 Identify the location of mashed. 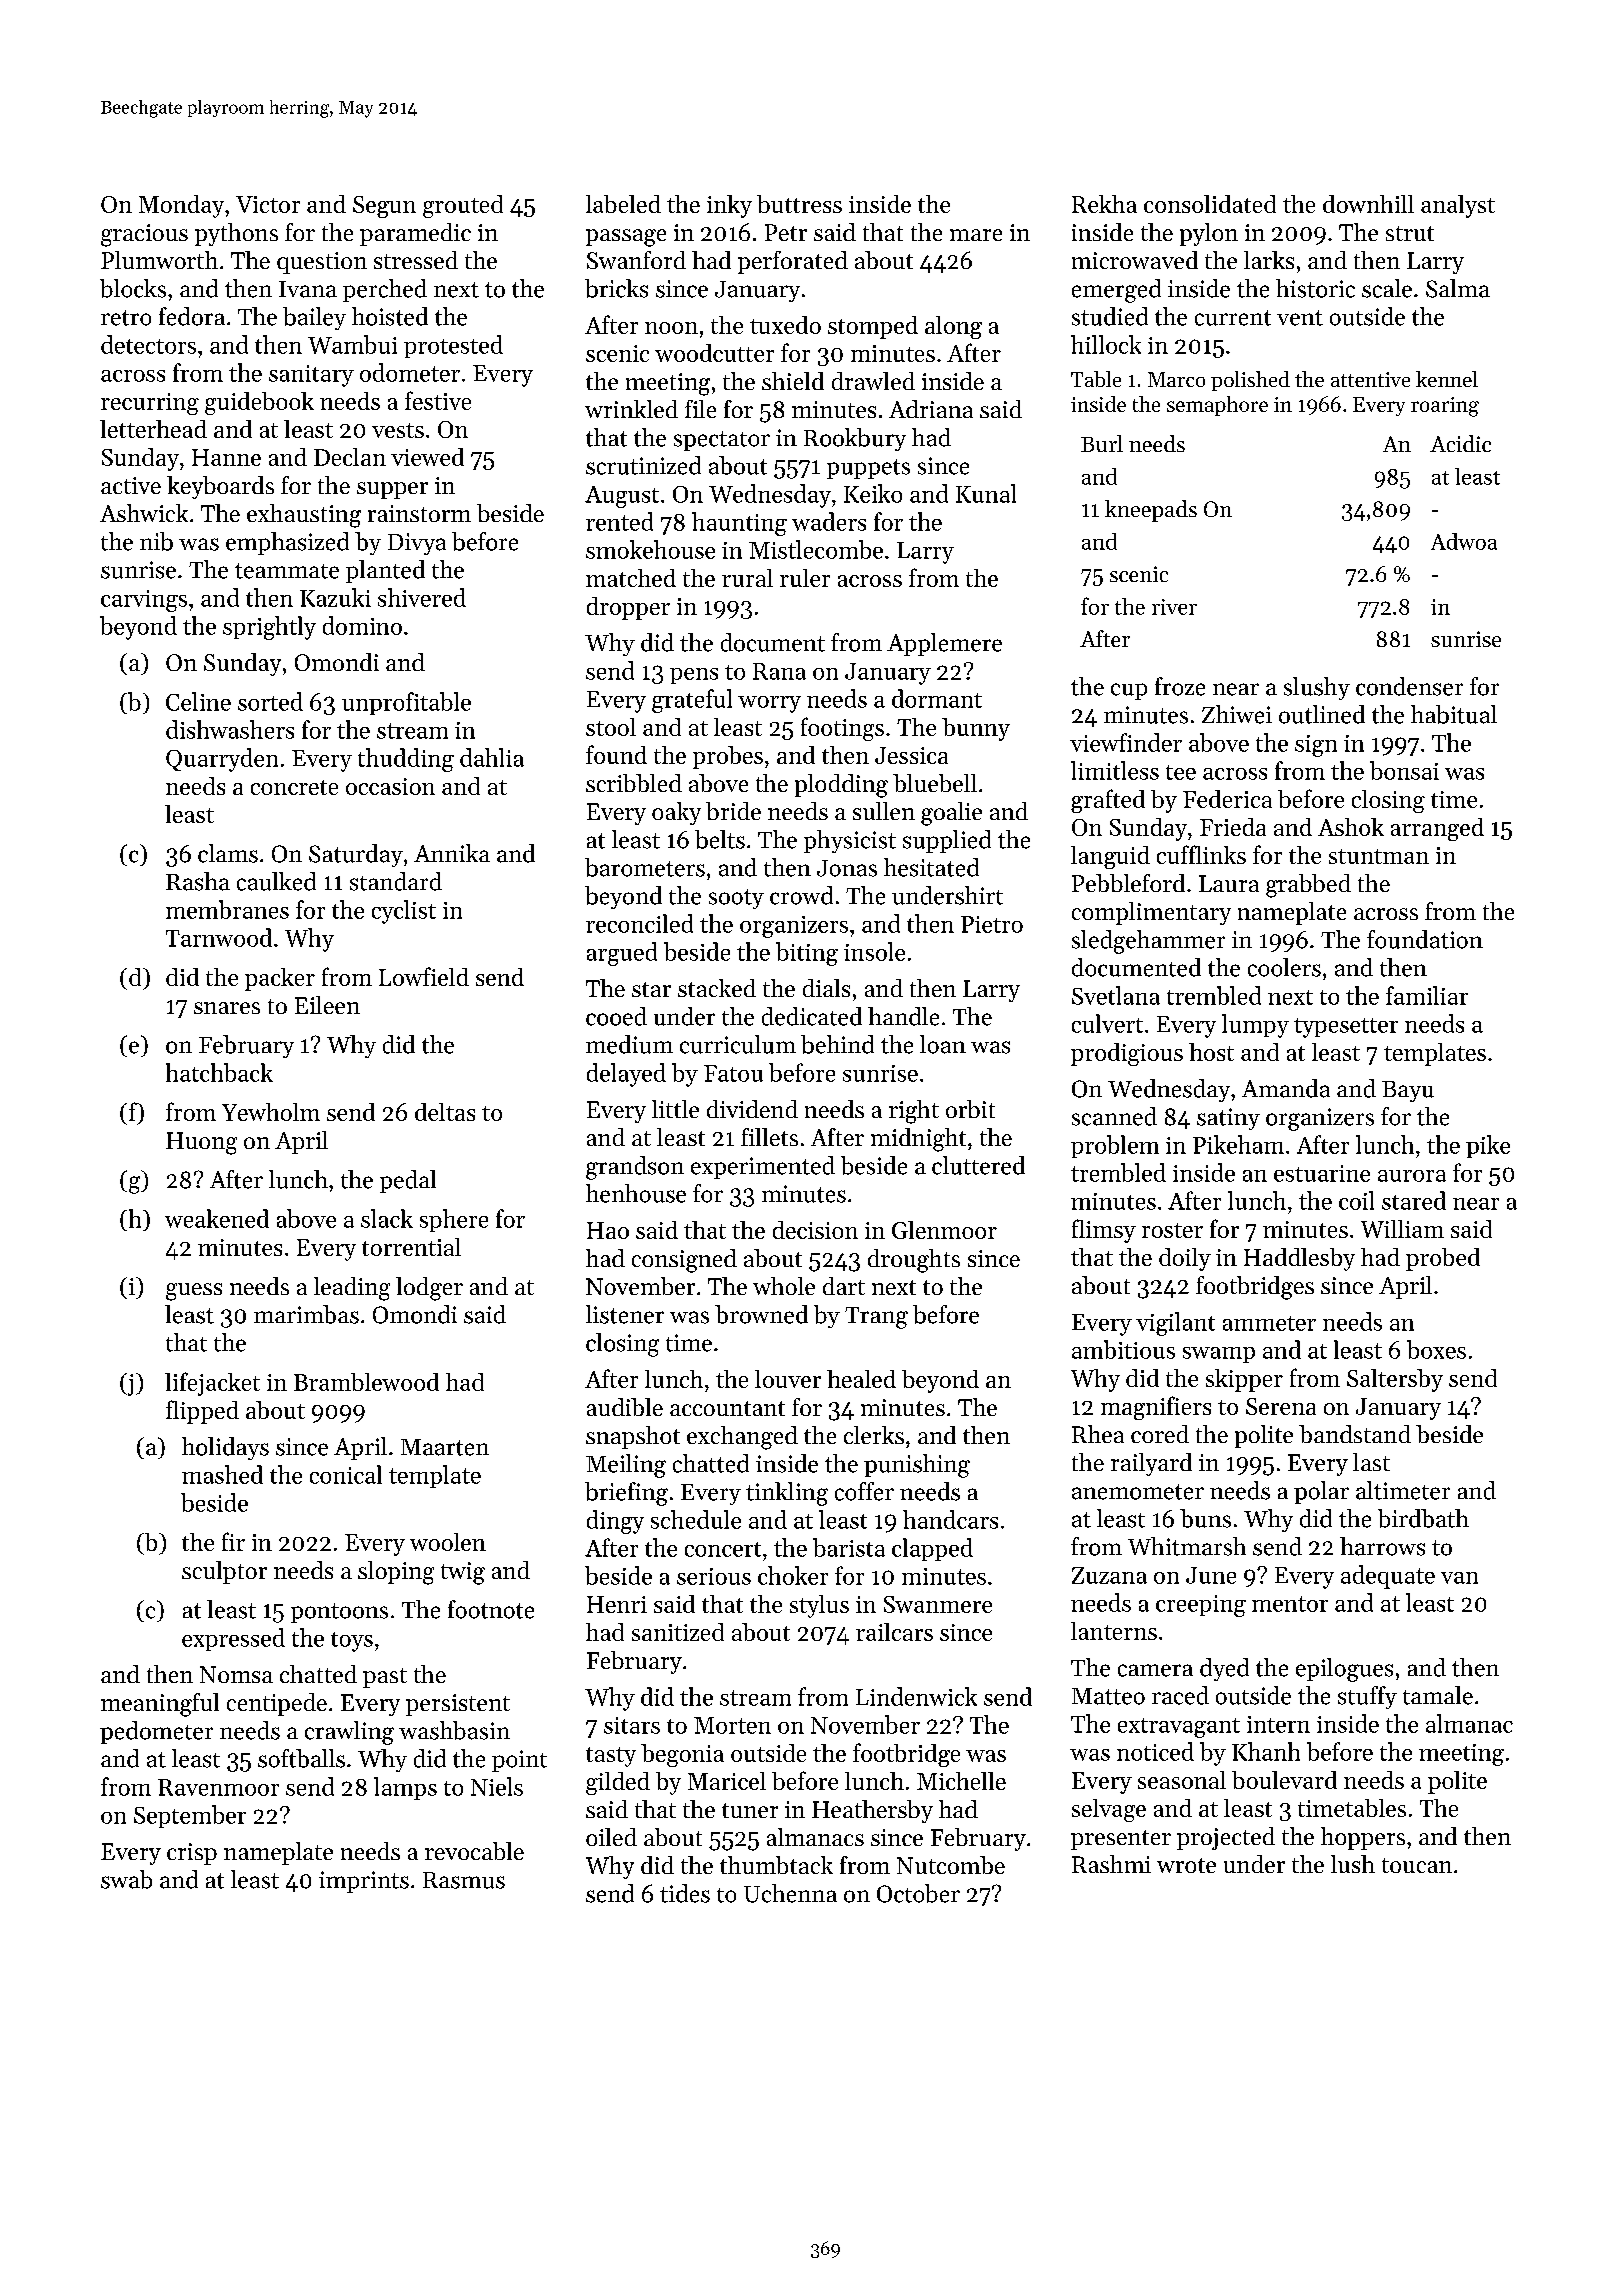
(222, 1474).
